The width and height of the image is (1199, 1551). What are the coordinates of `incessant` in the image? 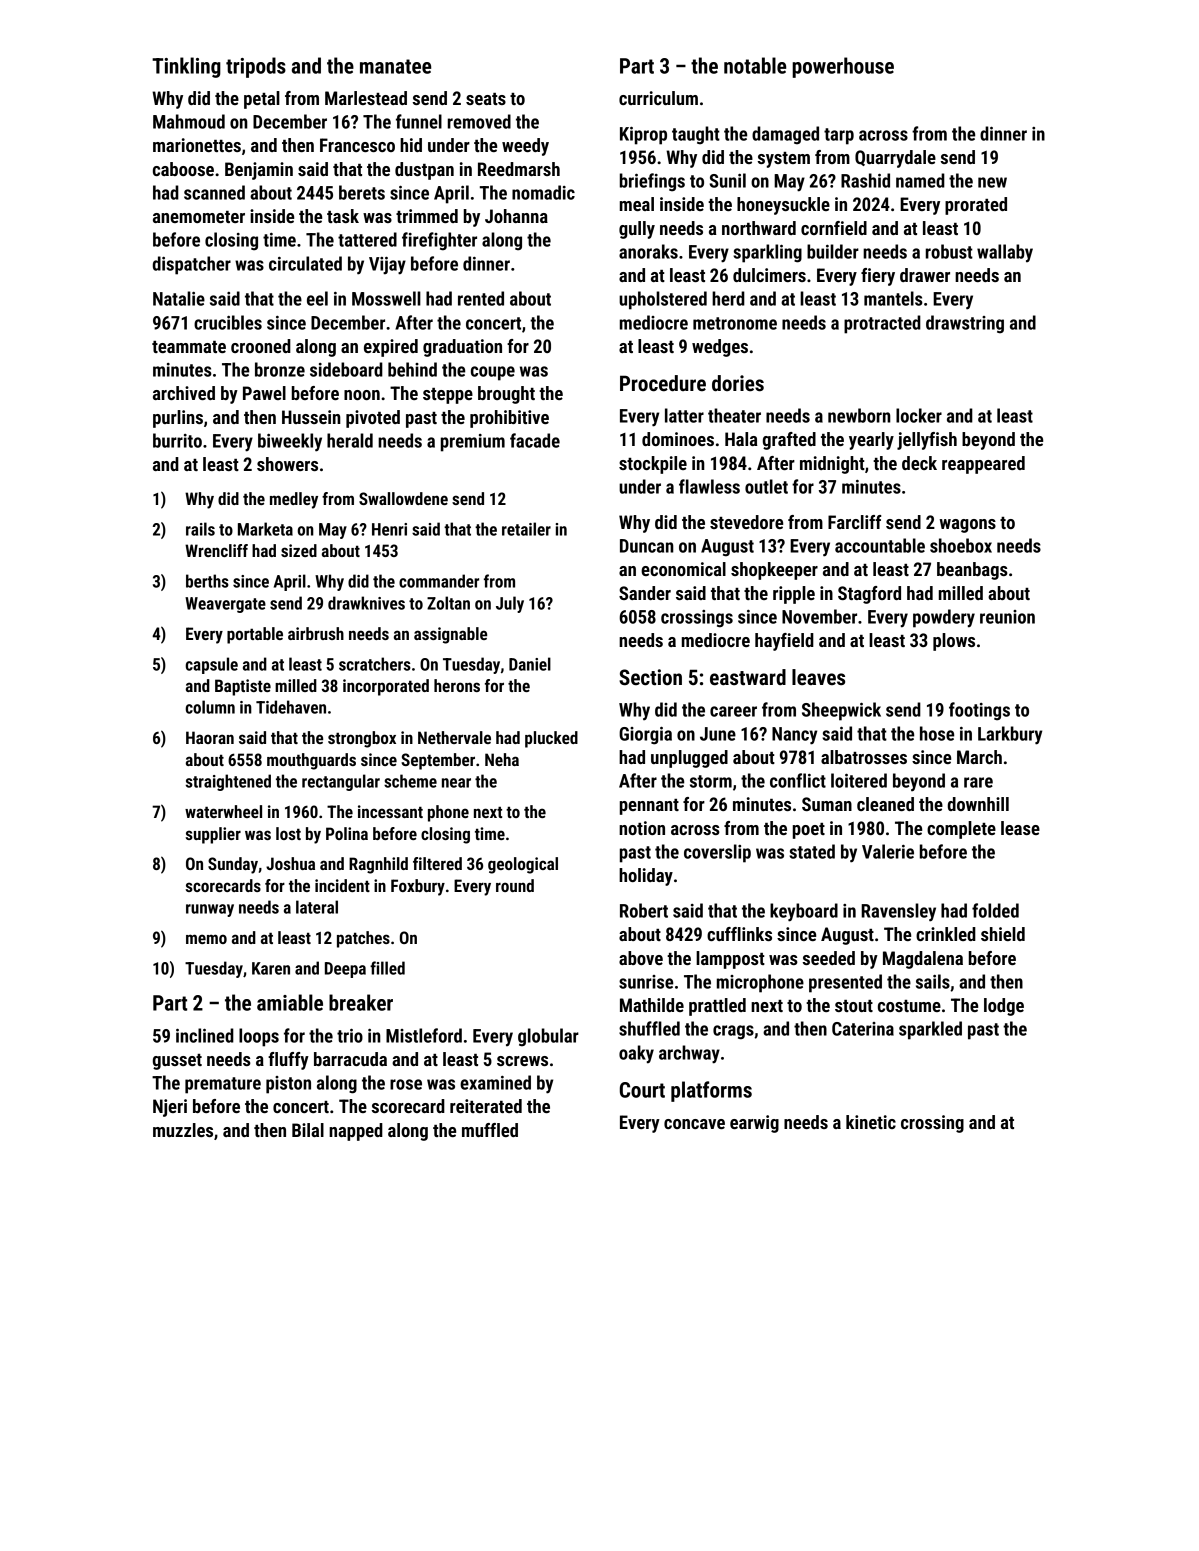 It's located at (390, 811).
